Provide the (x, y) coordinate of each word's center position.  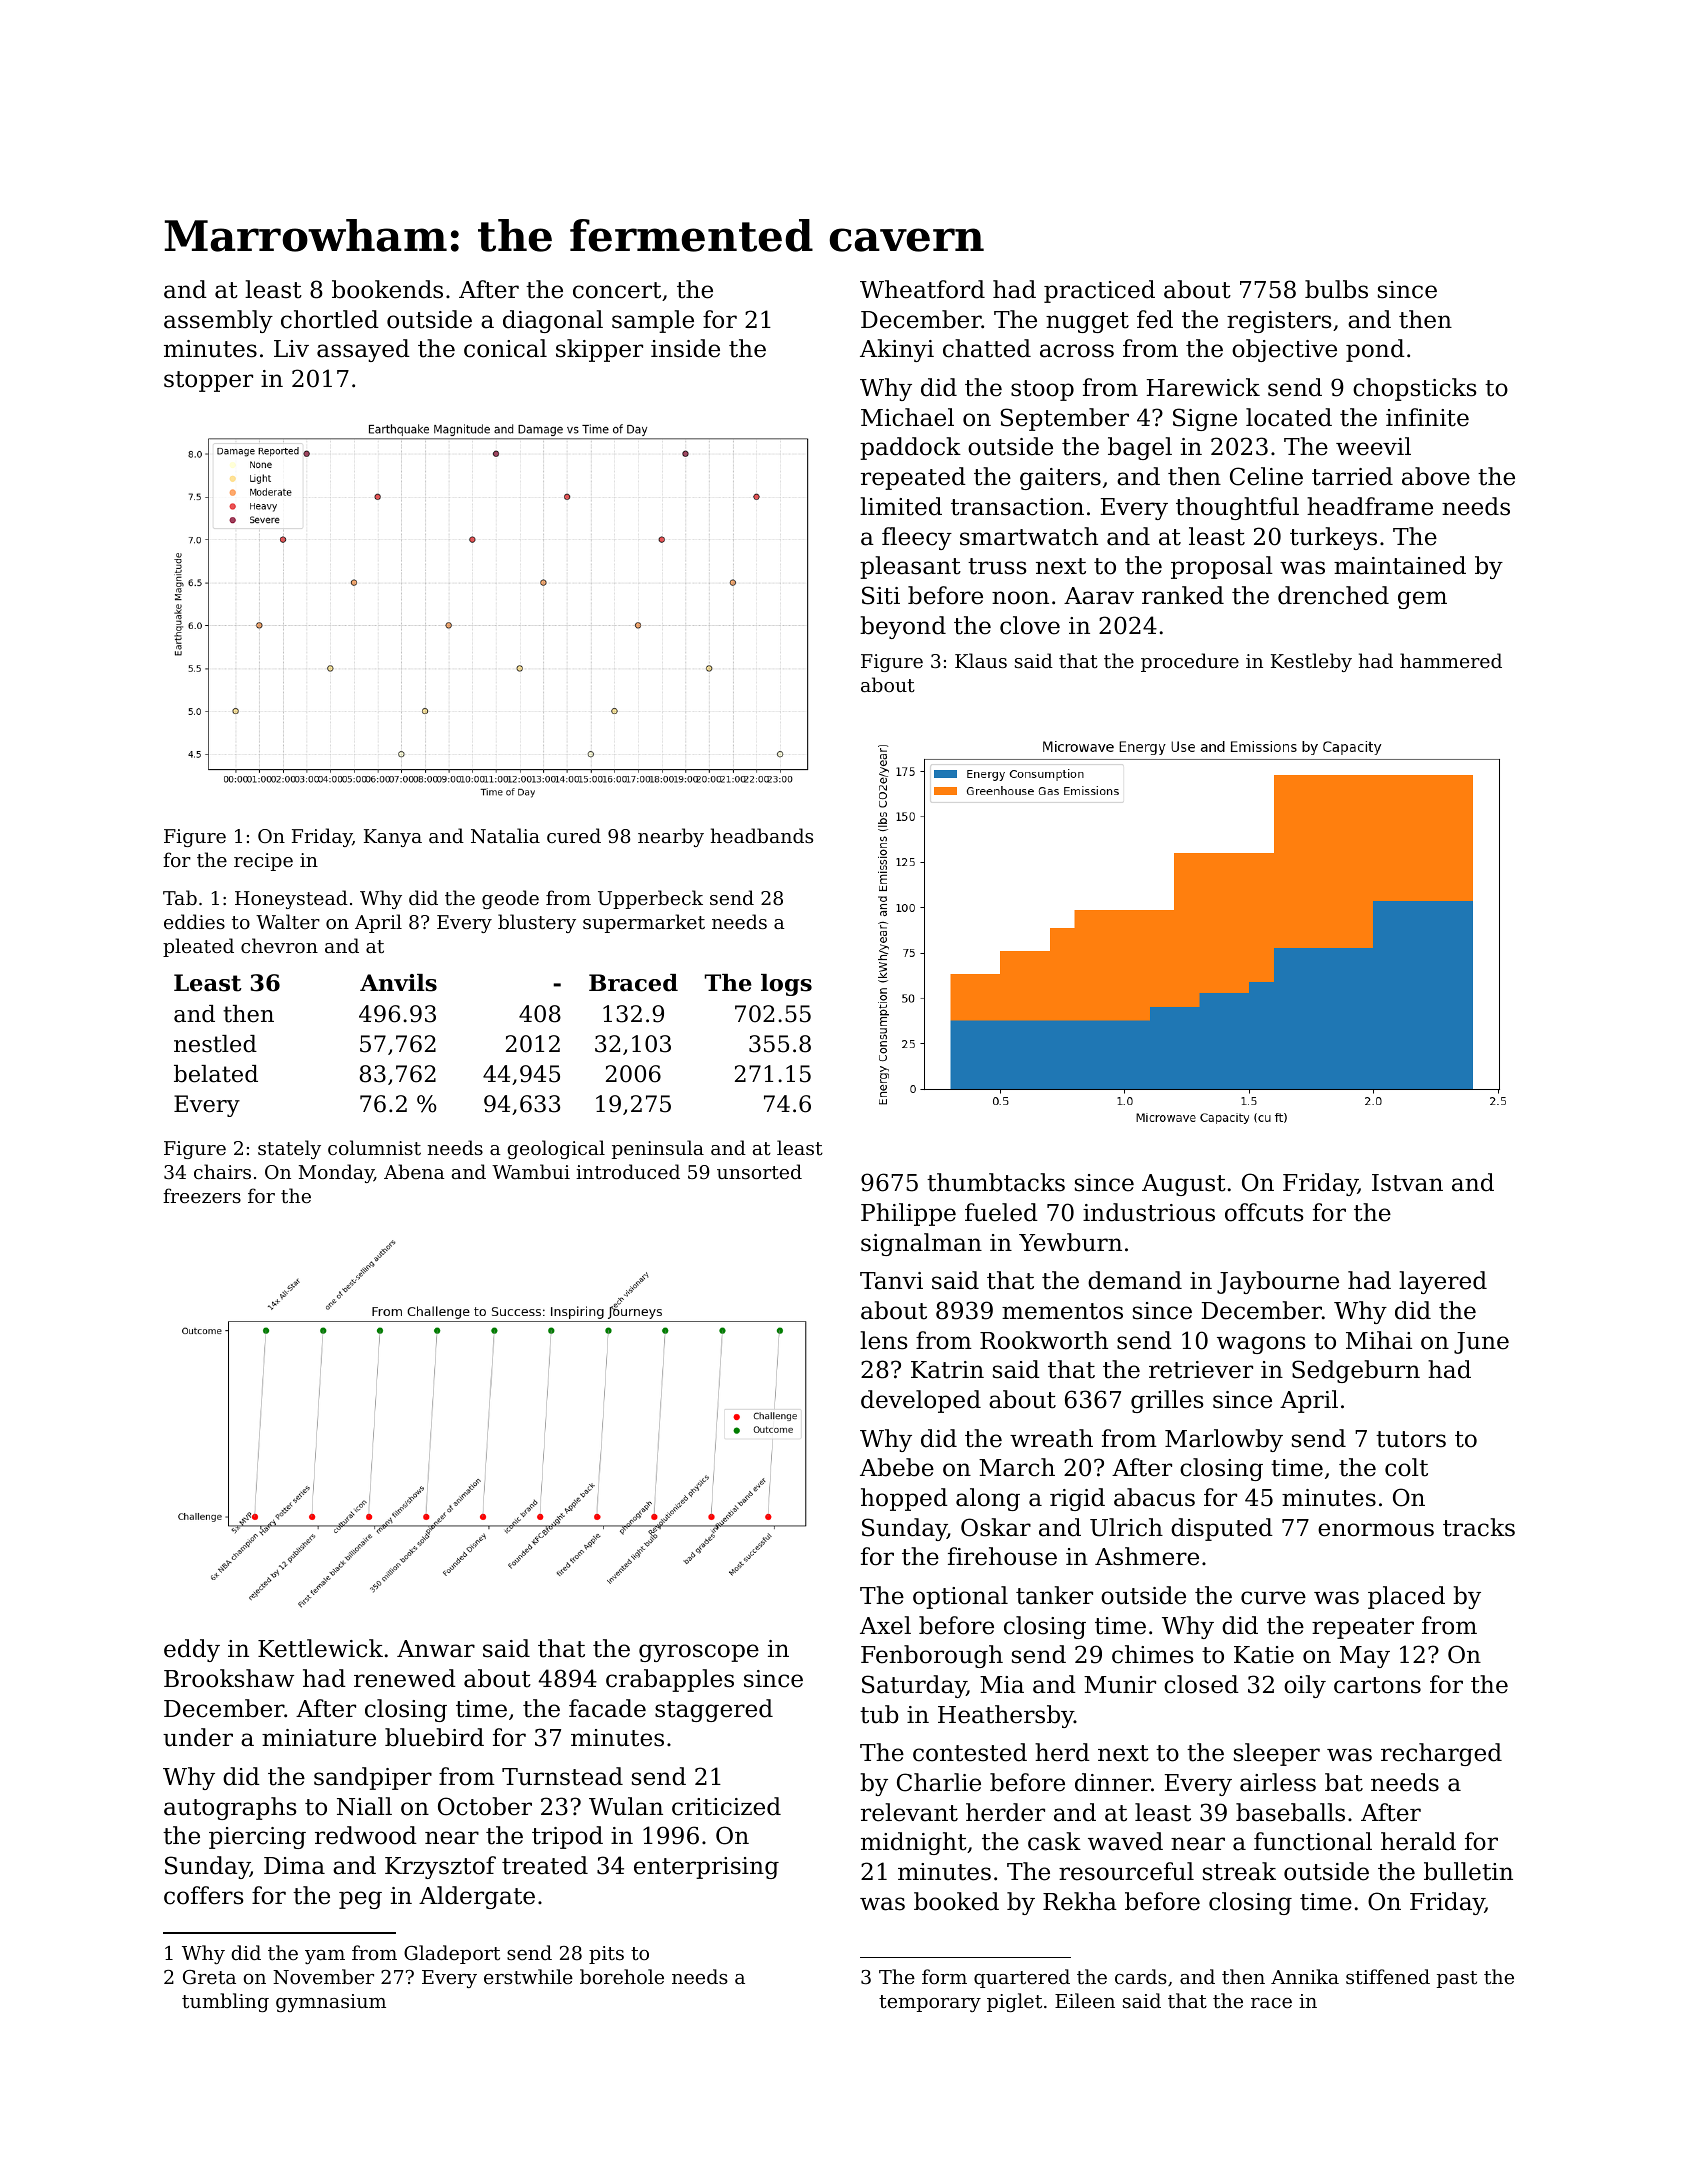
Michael (907, 417)
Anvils (398, 983)
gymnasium (331, 2003)
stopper (208, 381)
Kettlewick (320, 1648)
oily (1305, 1686)
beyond (903, 627)
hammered (1451, 660)
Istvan (1407, 1183)
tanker (1054, 1595)
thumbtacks (996, 1182)
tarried (1352, 476)
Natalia (505, 835)
